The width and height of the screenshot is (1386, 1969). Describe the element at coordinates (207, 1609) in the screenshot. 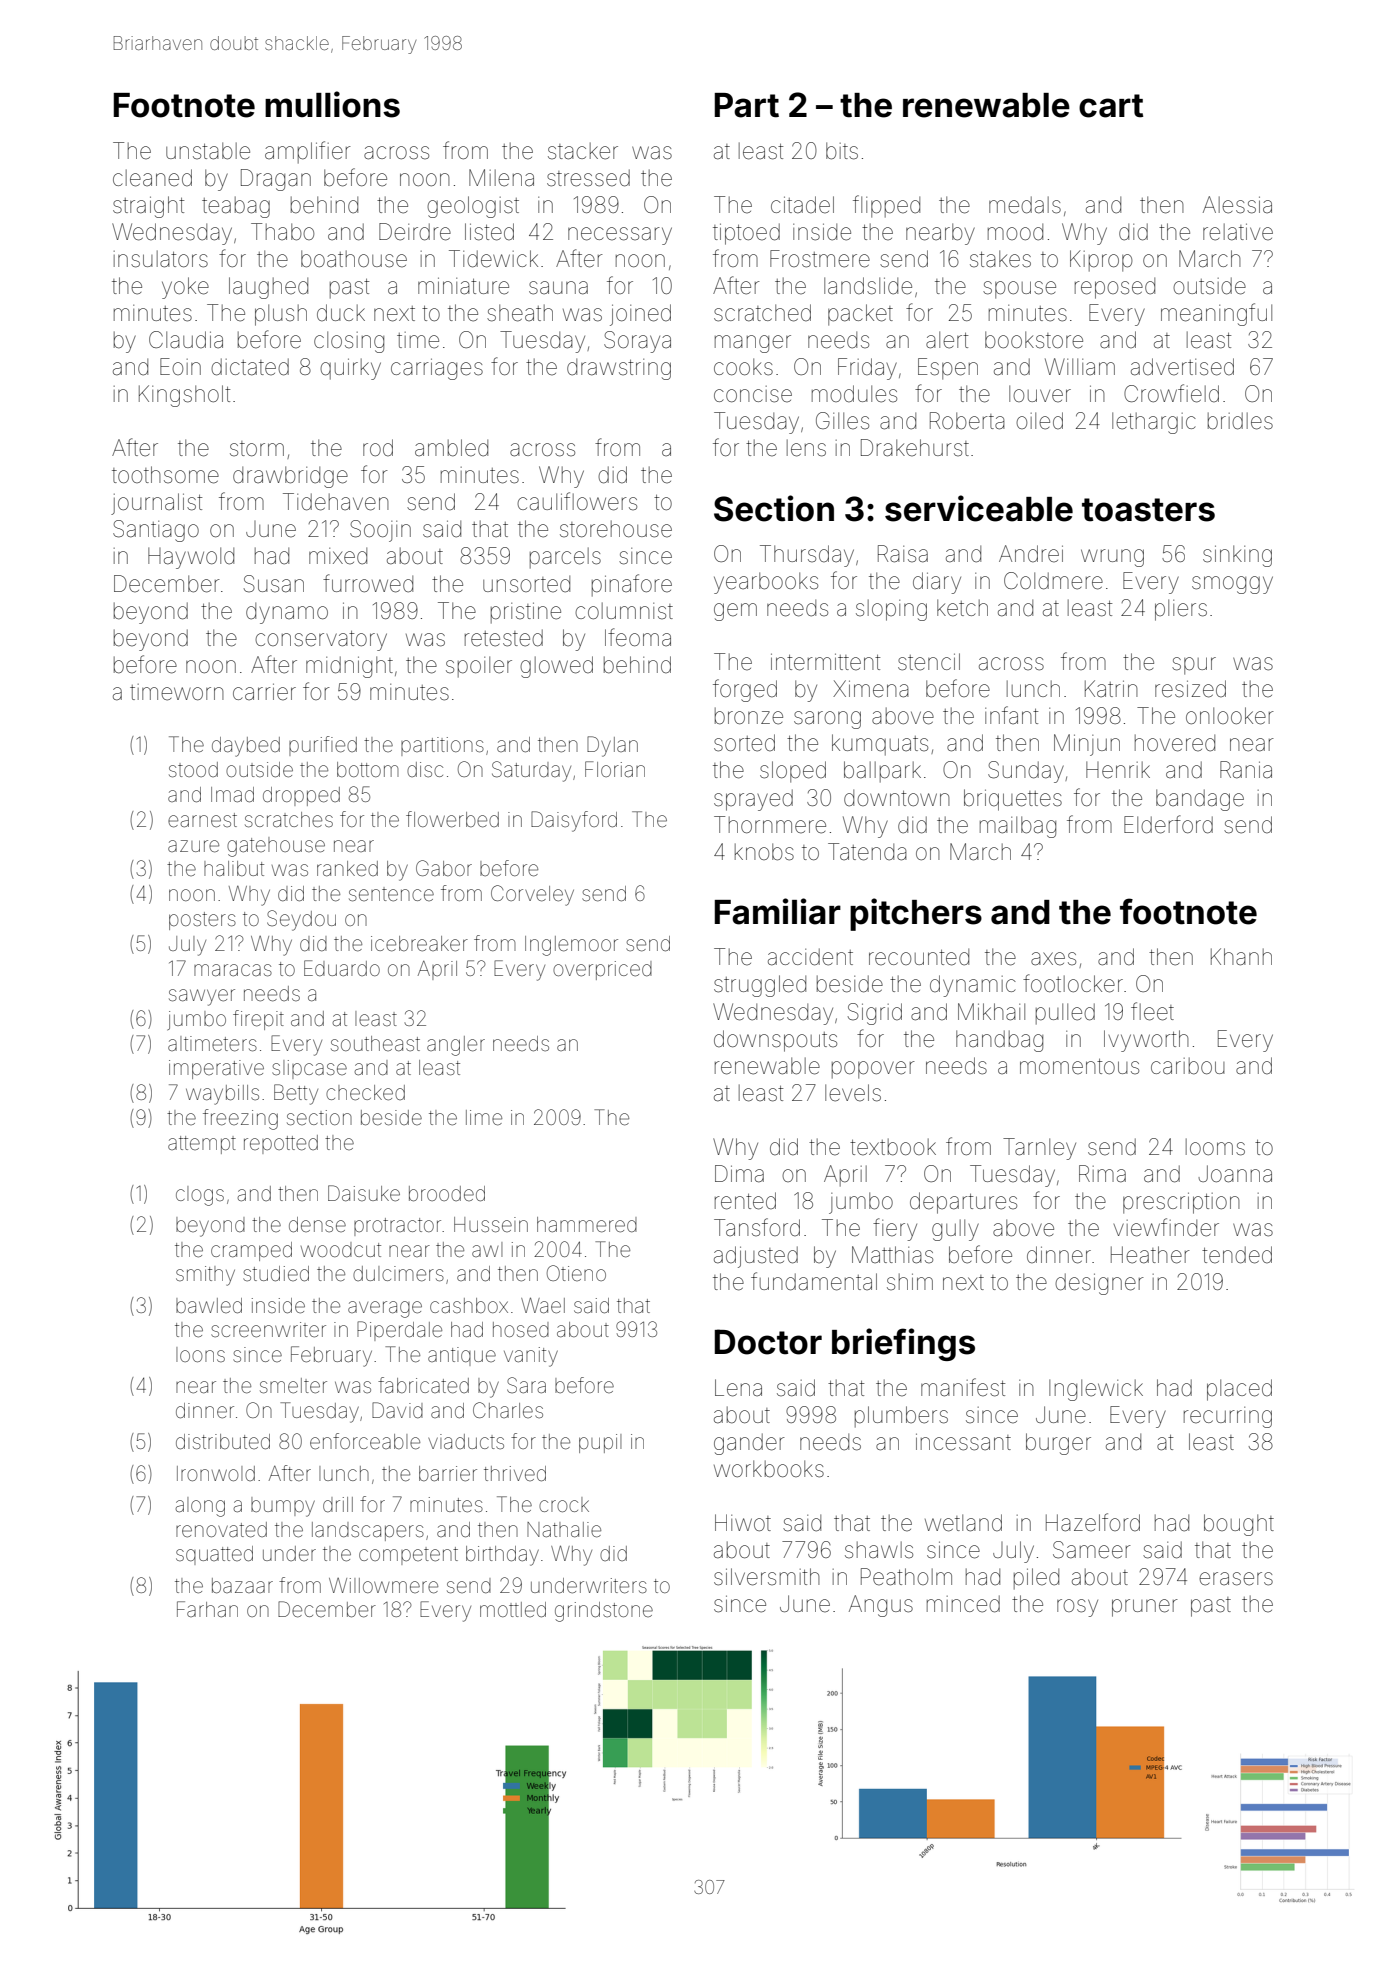

I see `Farhan` at that location.
